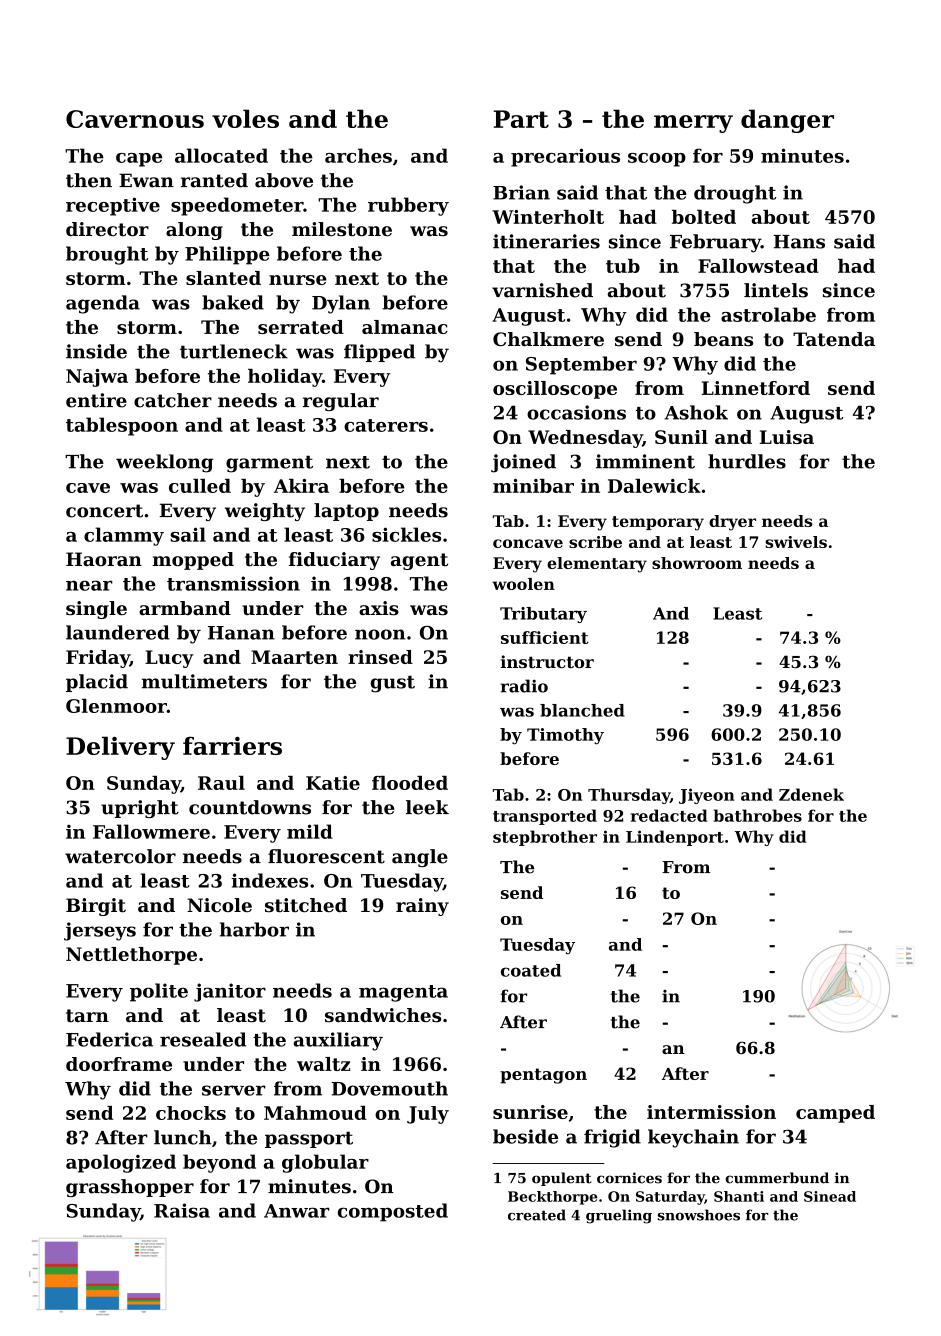 The image size is (941, 1336). What do you see at coordinates (130, 1188) in the screenshot?
I see `grasshopper` at bounding box center [130, 1188].
